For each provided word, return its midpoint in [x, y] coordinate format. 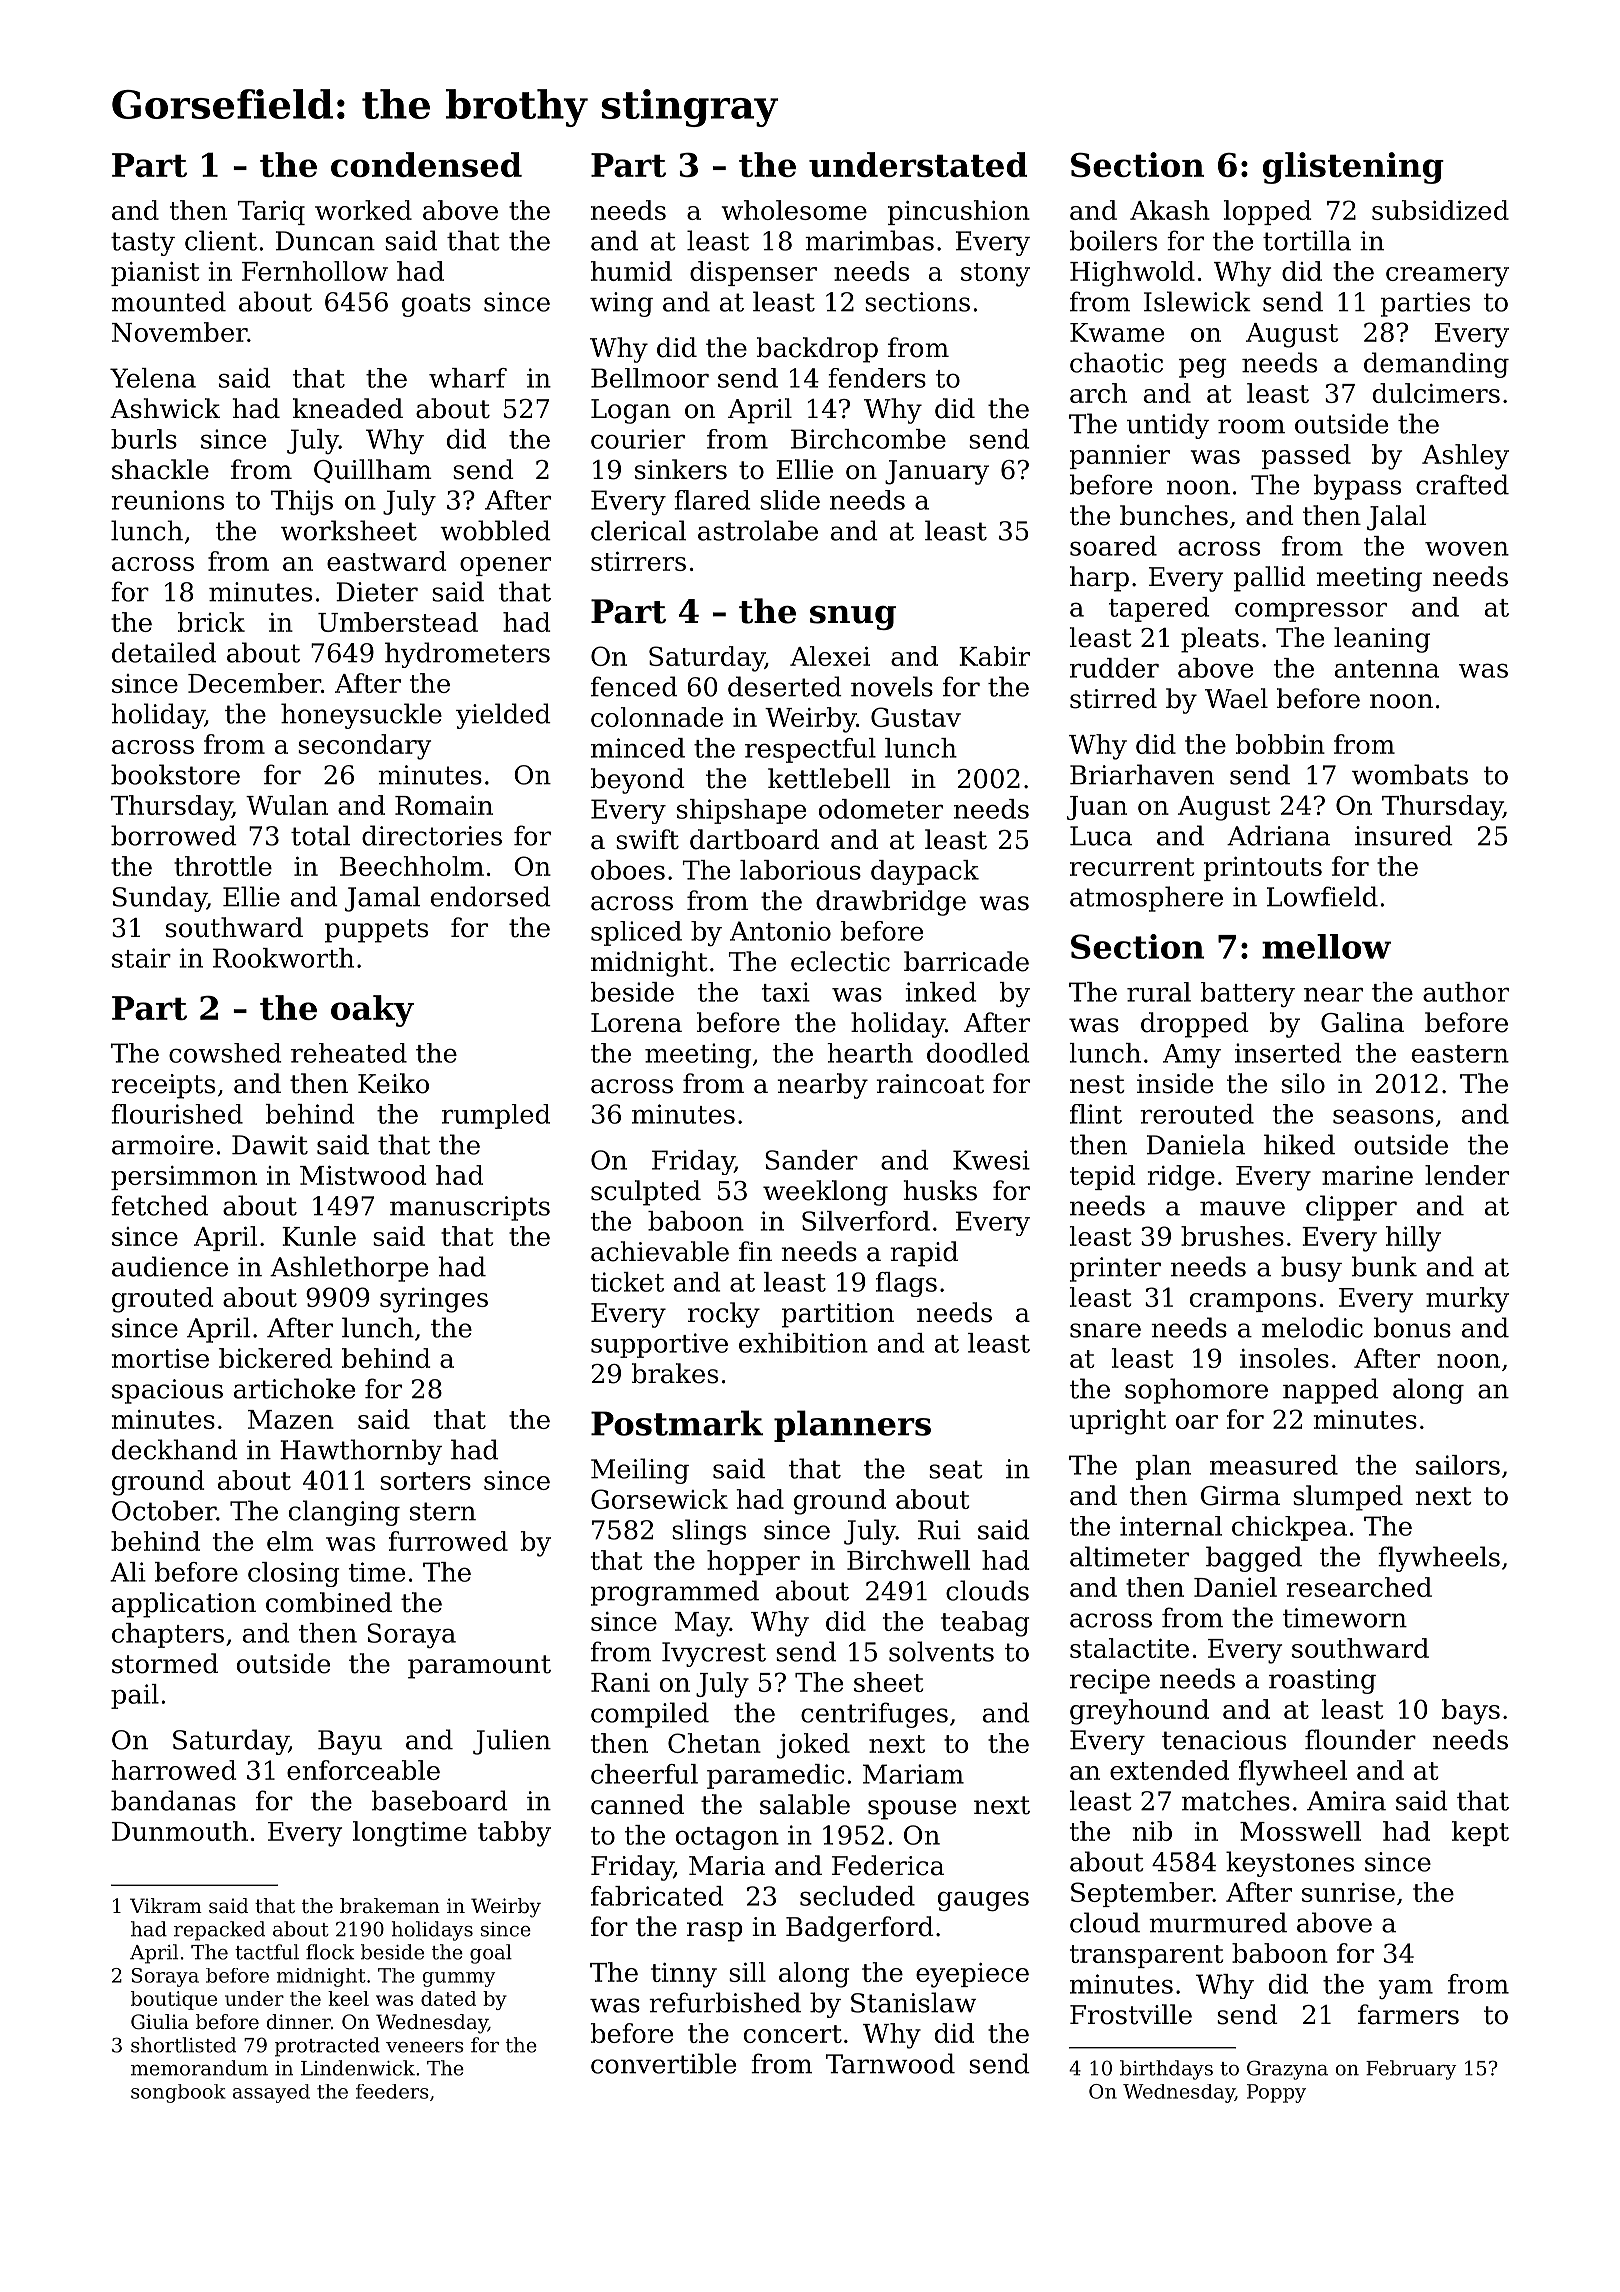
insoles [1284, 1358]
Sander [811, 1160]
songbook [178, 2093]
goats [436, 305]
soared [1113, 546]
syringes [434, 1300]
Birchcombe [868, 439]
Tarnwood [890, 2063]
